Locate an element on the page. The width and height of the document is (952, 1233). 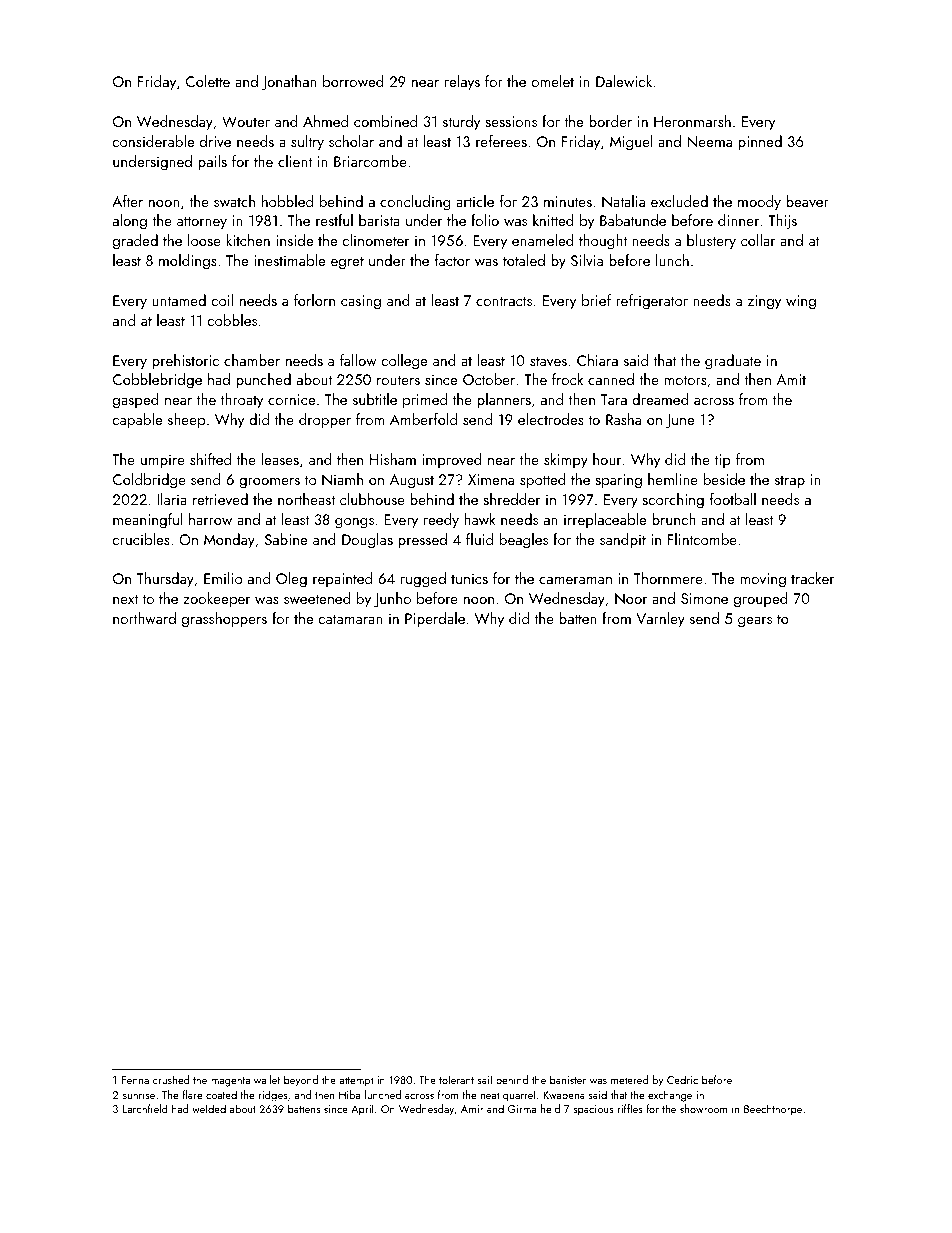
tracker is located at coordinates (812, 578).
